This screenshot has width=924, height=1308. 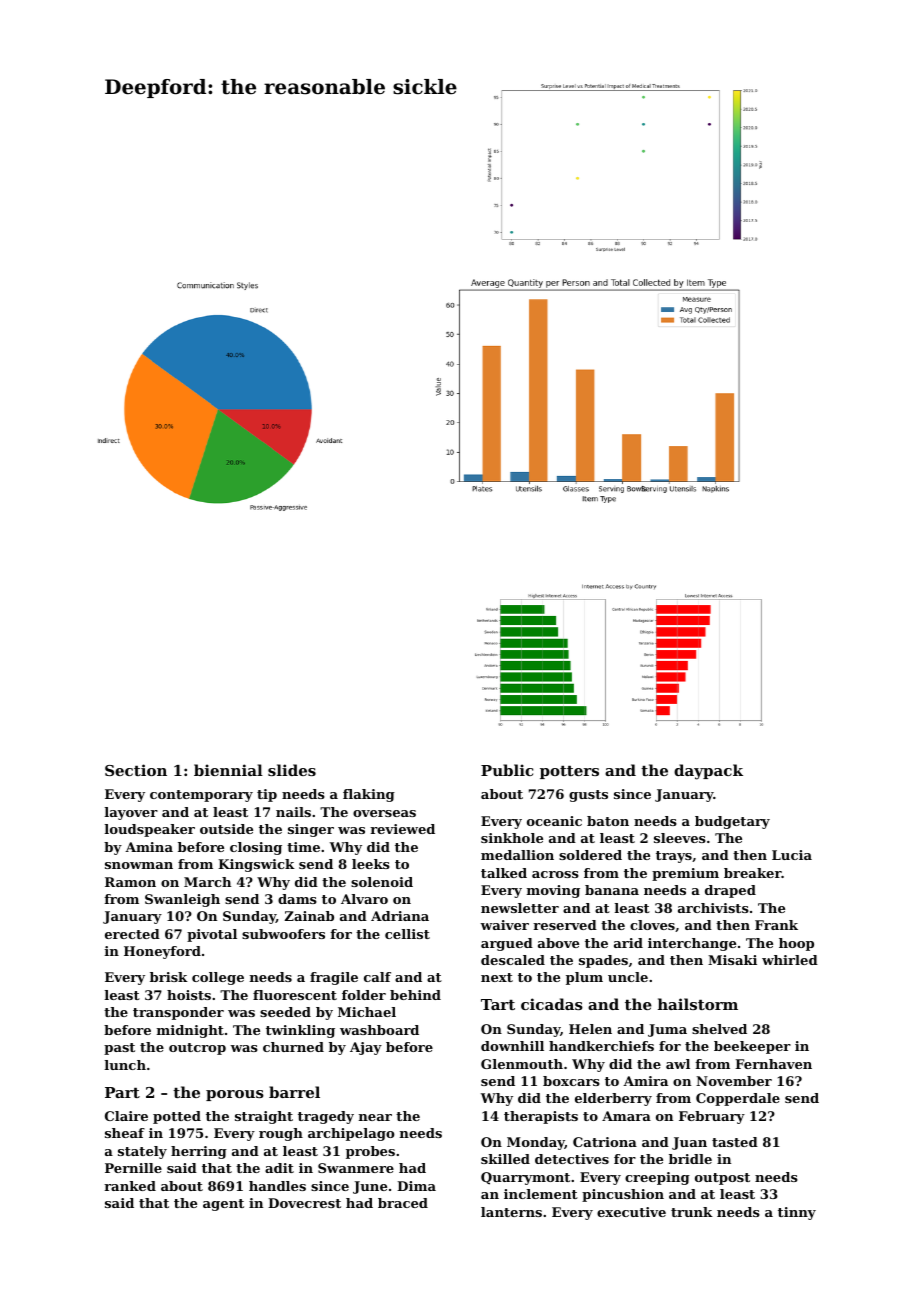 What do you see at coordinates (507, 944) in the screenshot?
I see `argued` at bounding box center [507, 944].
